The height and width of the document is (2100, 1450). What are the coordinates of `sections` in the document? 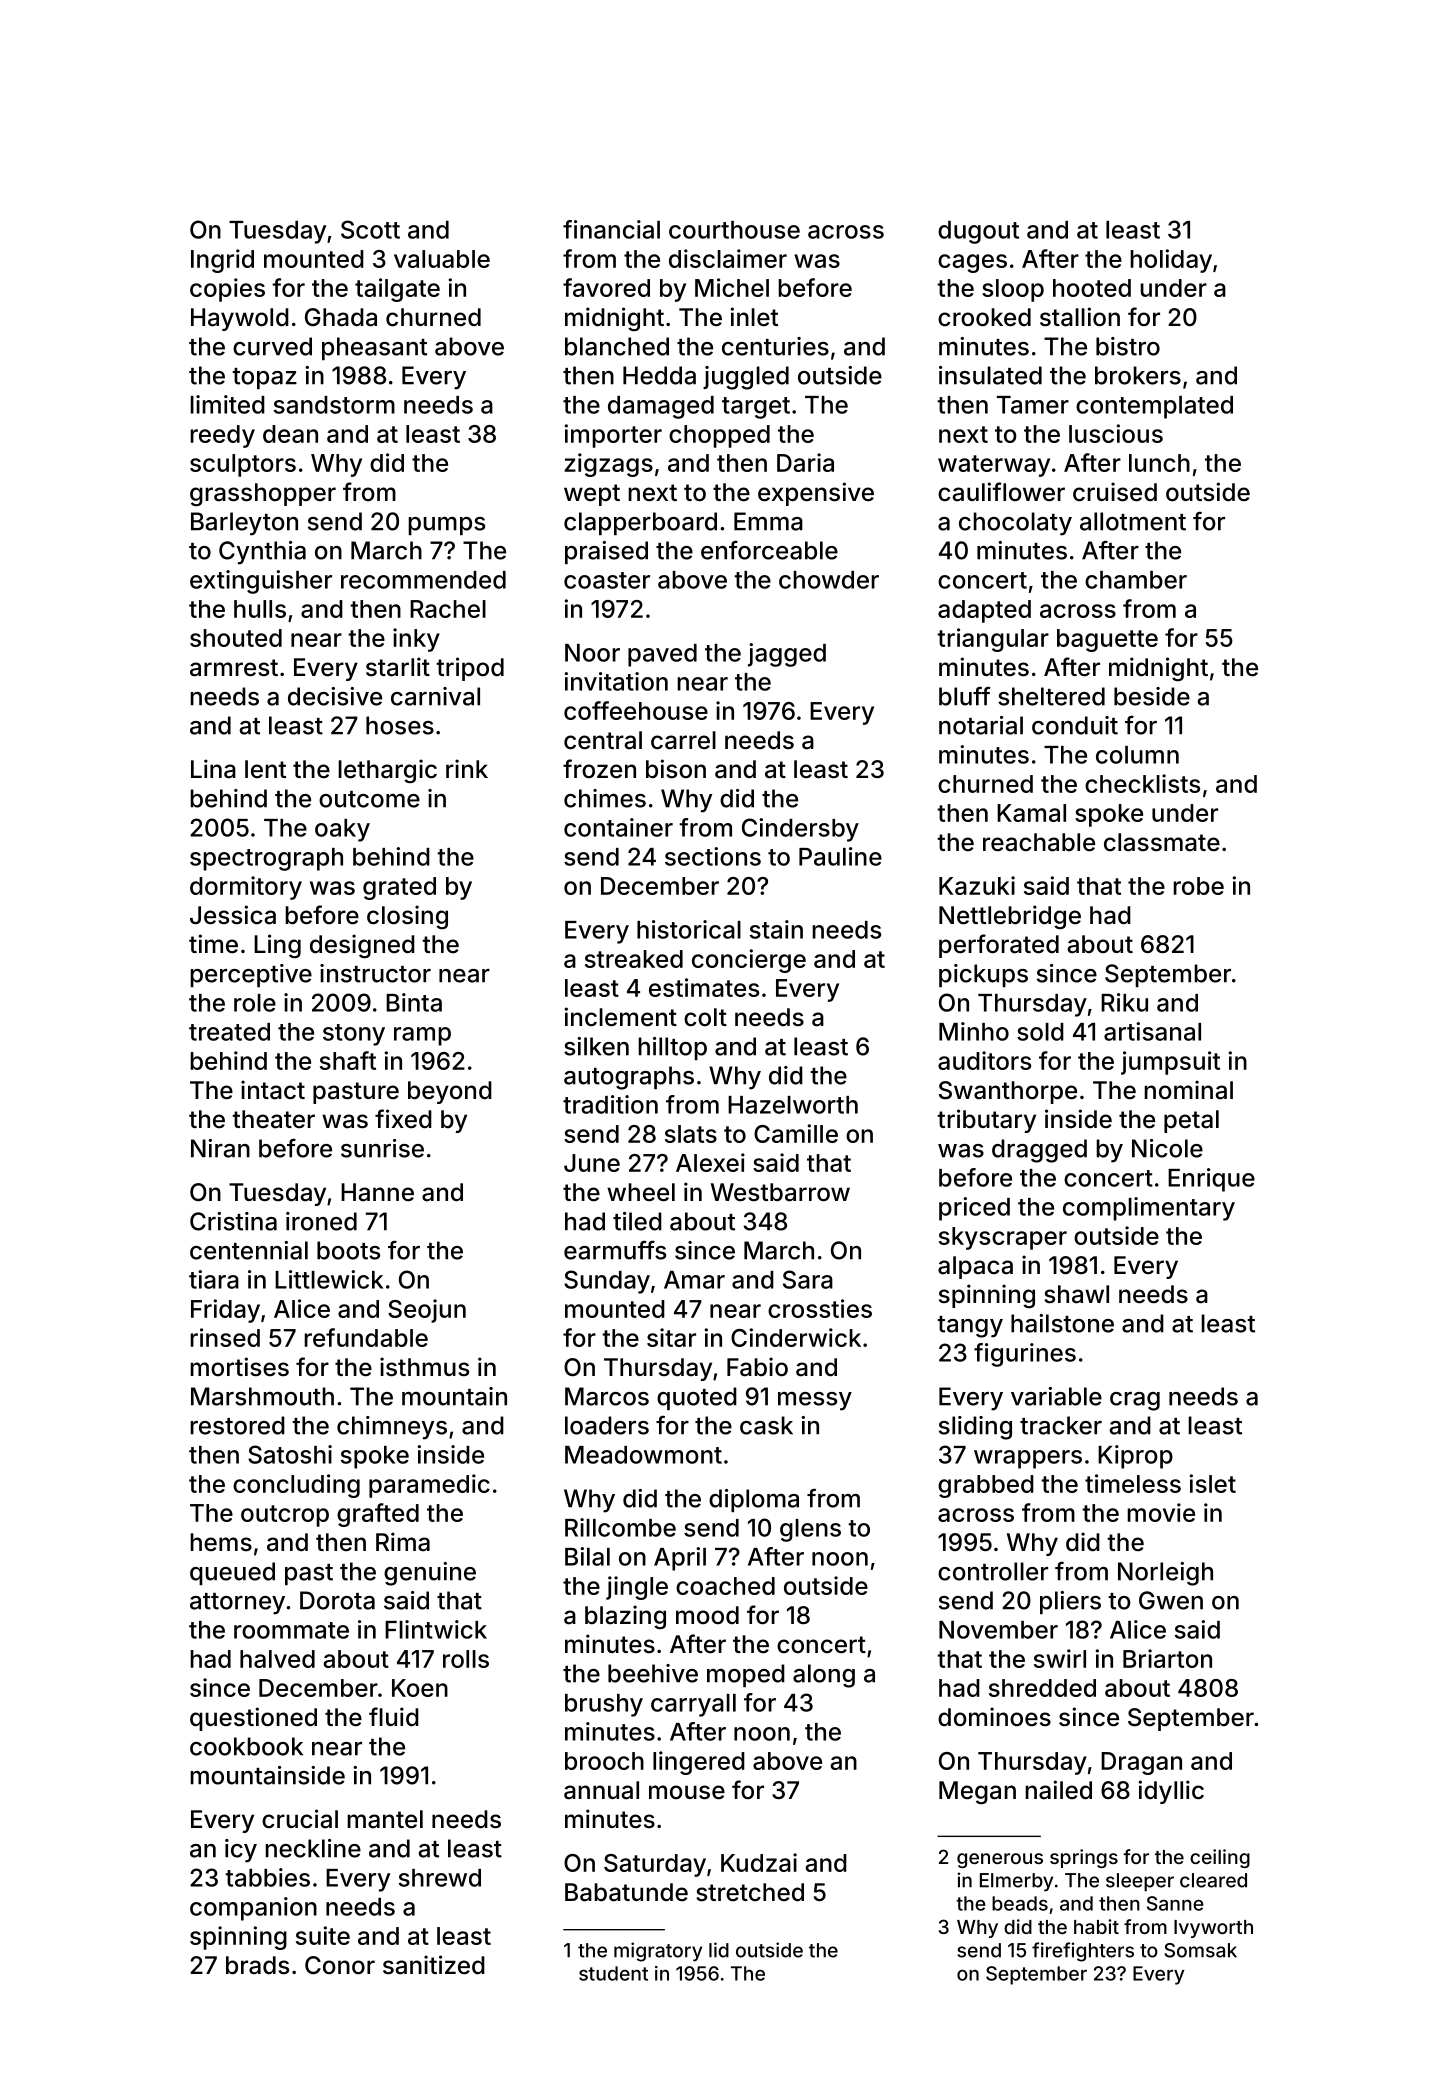 It's located at (713, 856).
